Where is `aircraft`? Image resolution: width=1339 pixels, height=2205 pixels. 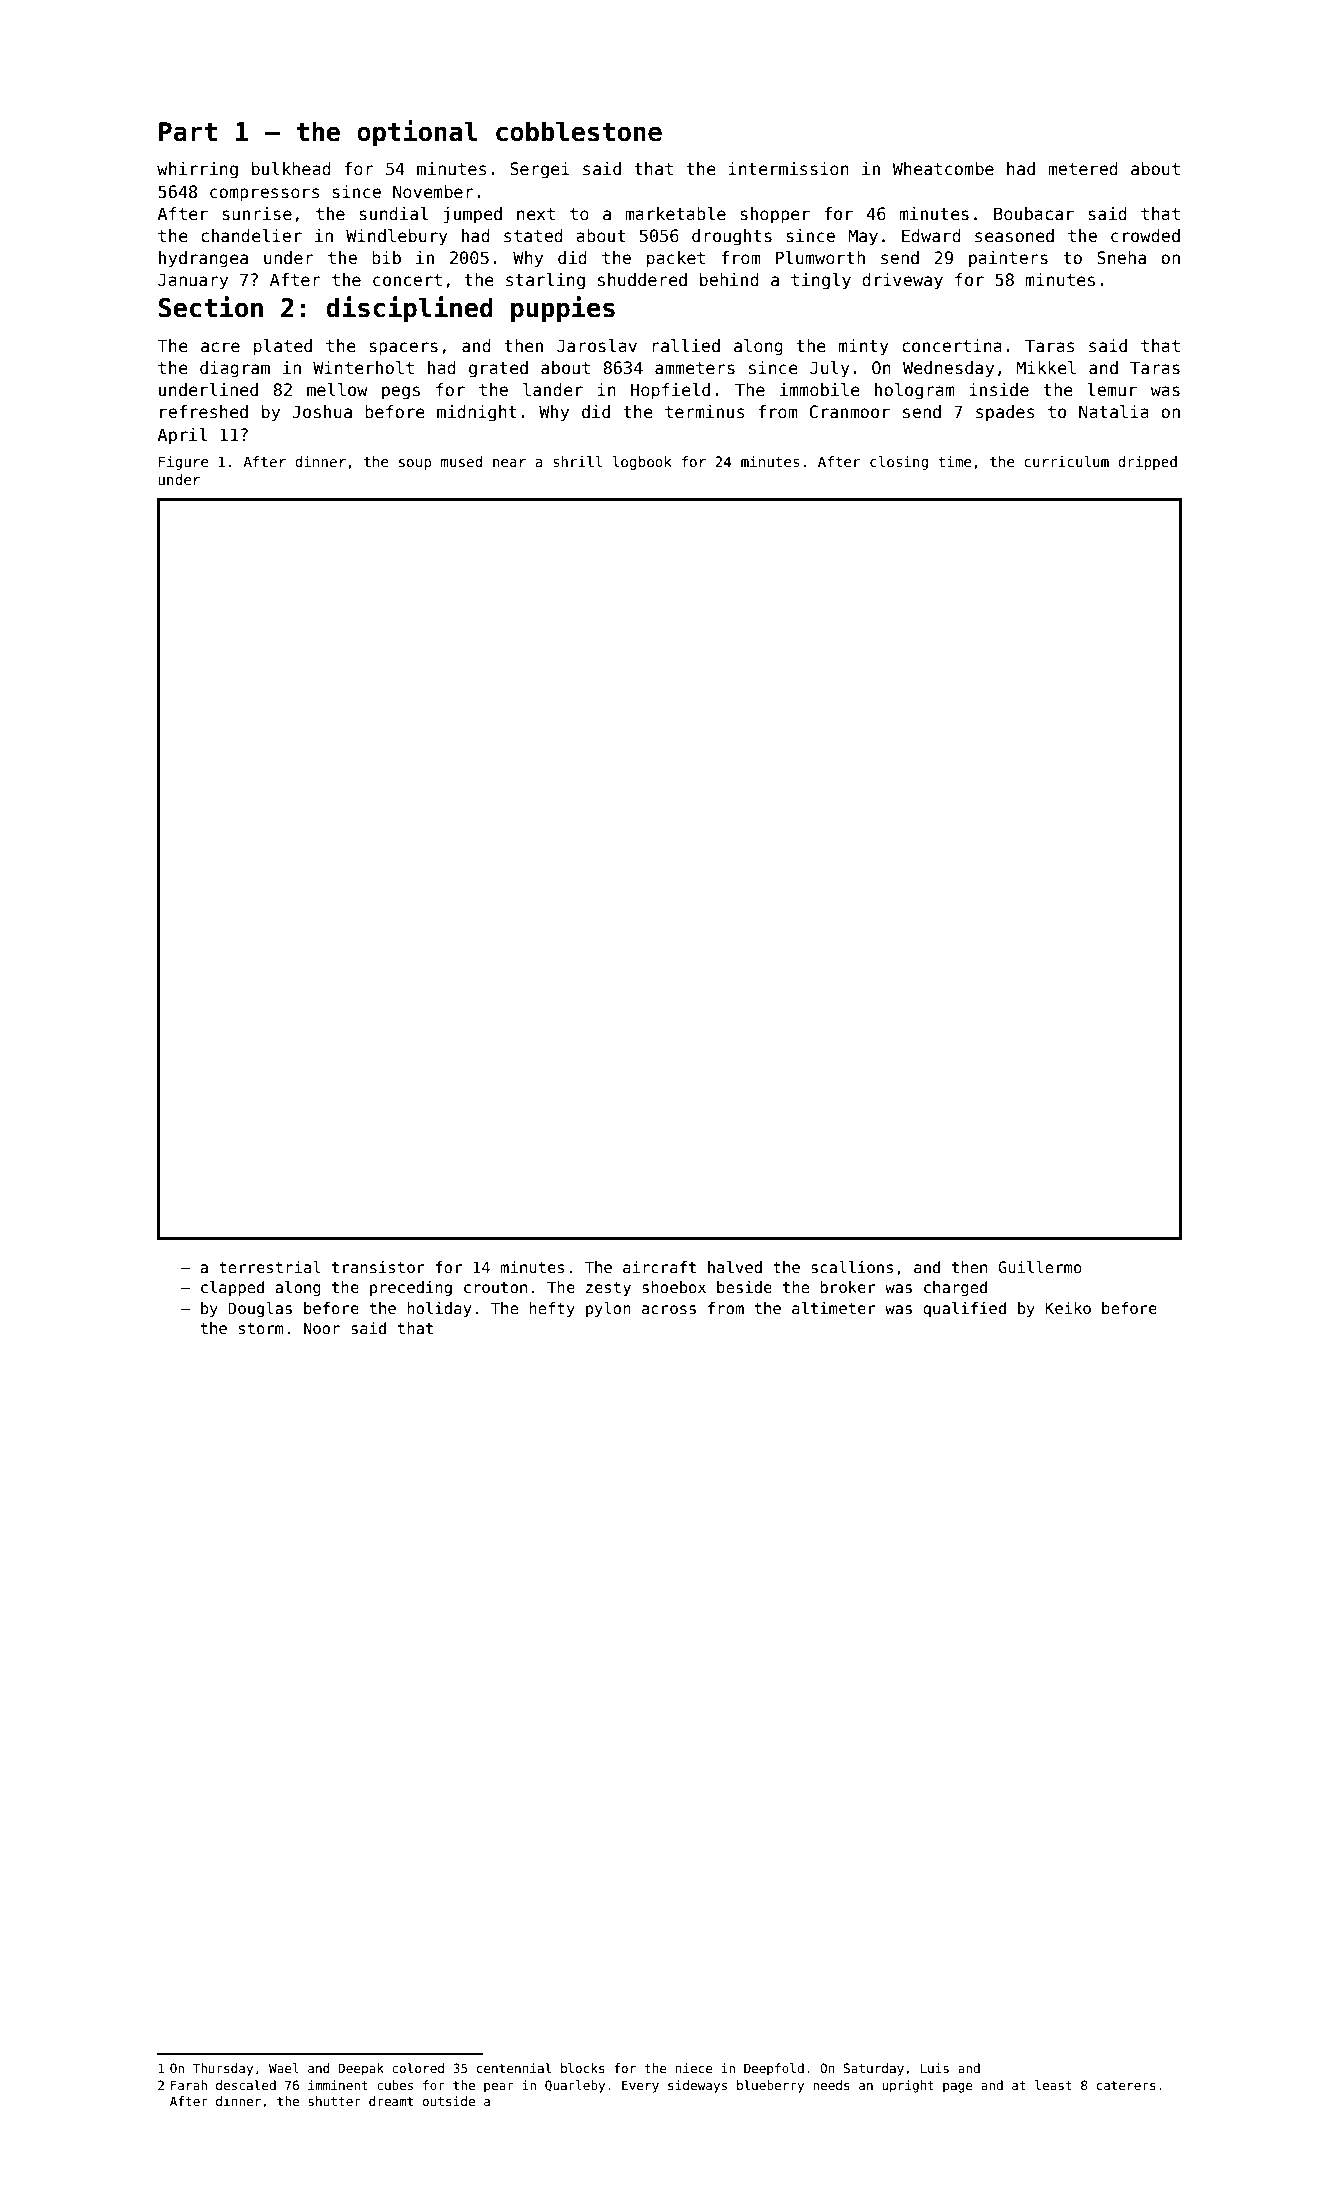 aircraft is located at coordinates (659, 1267).
